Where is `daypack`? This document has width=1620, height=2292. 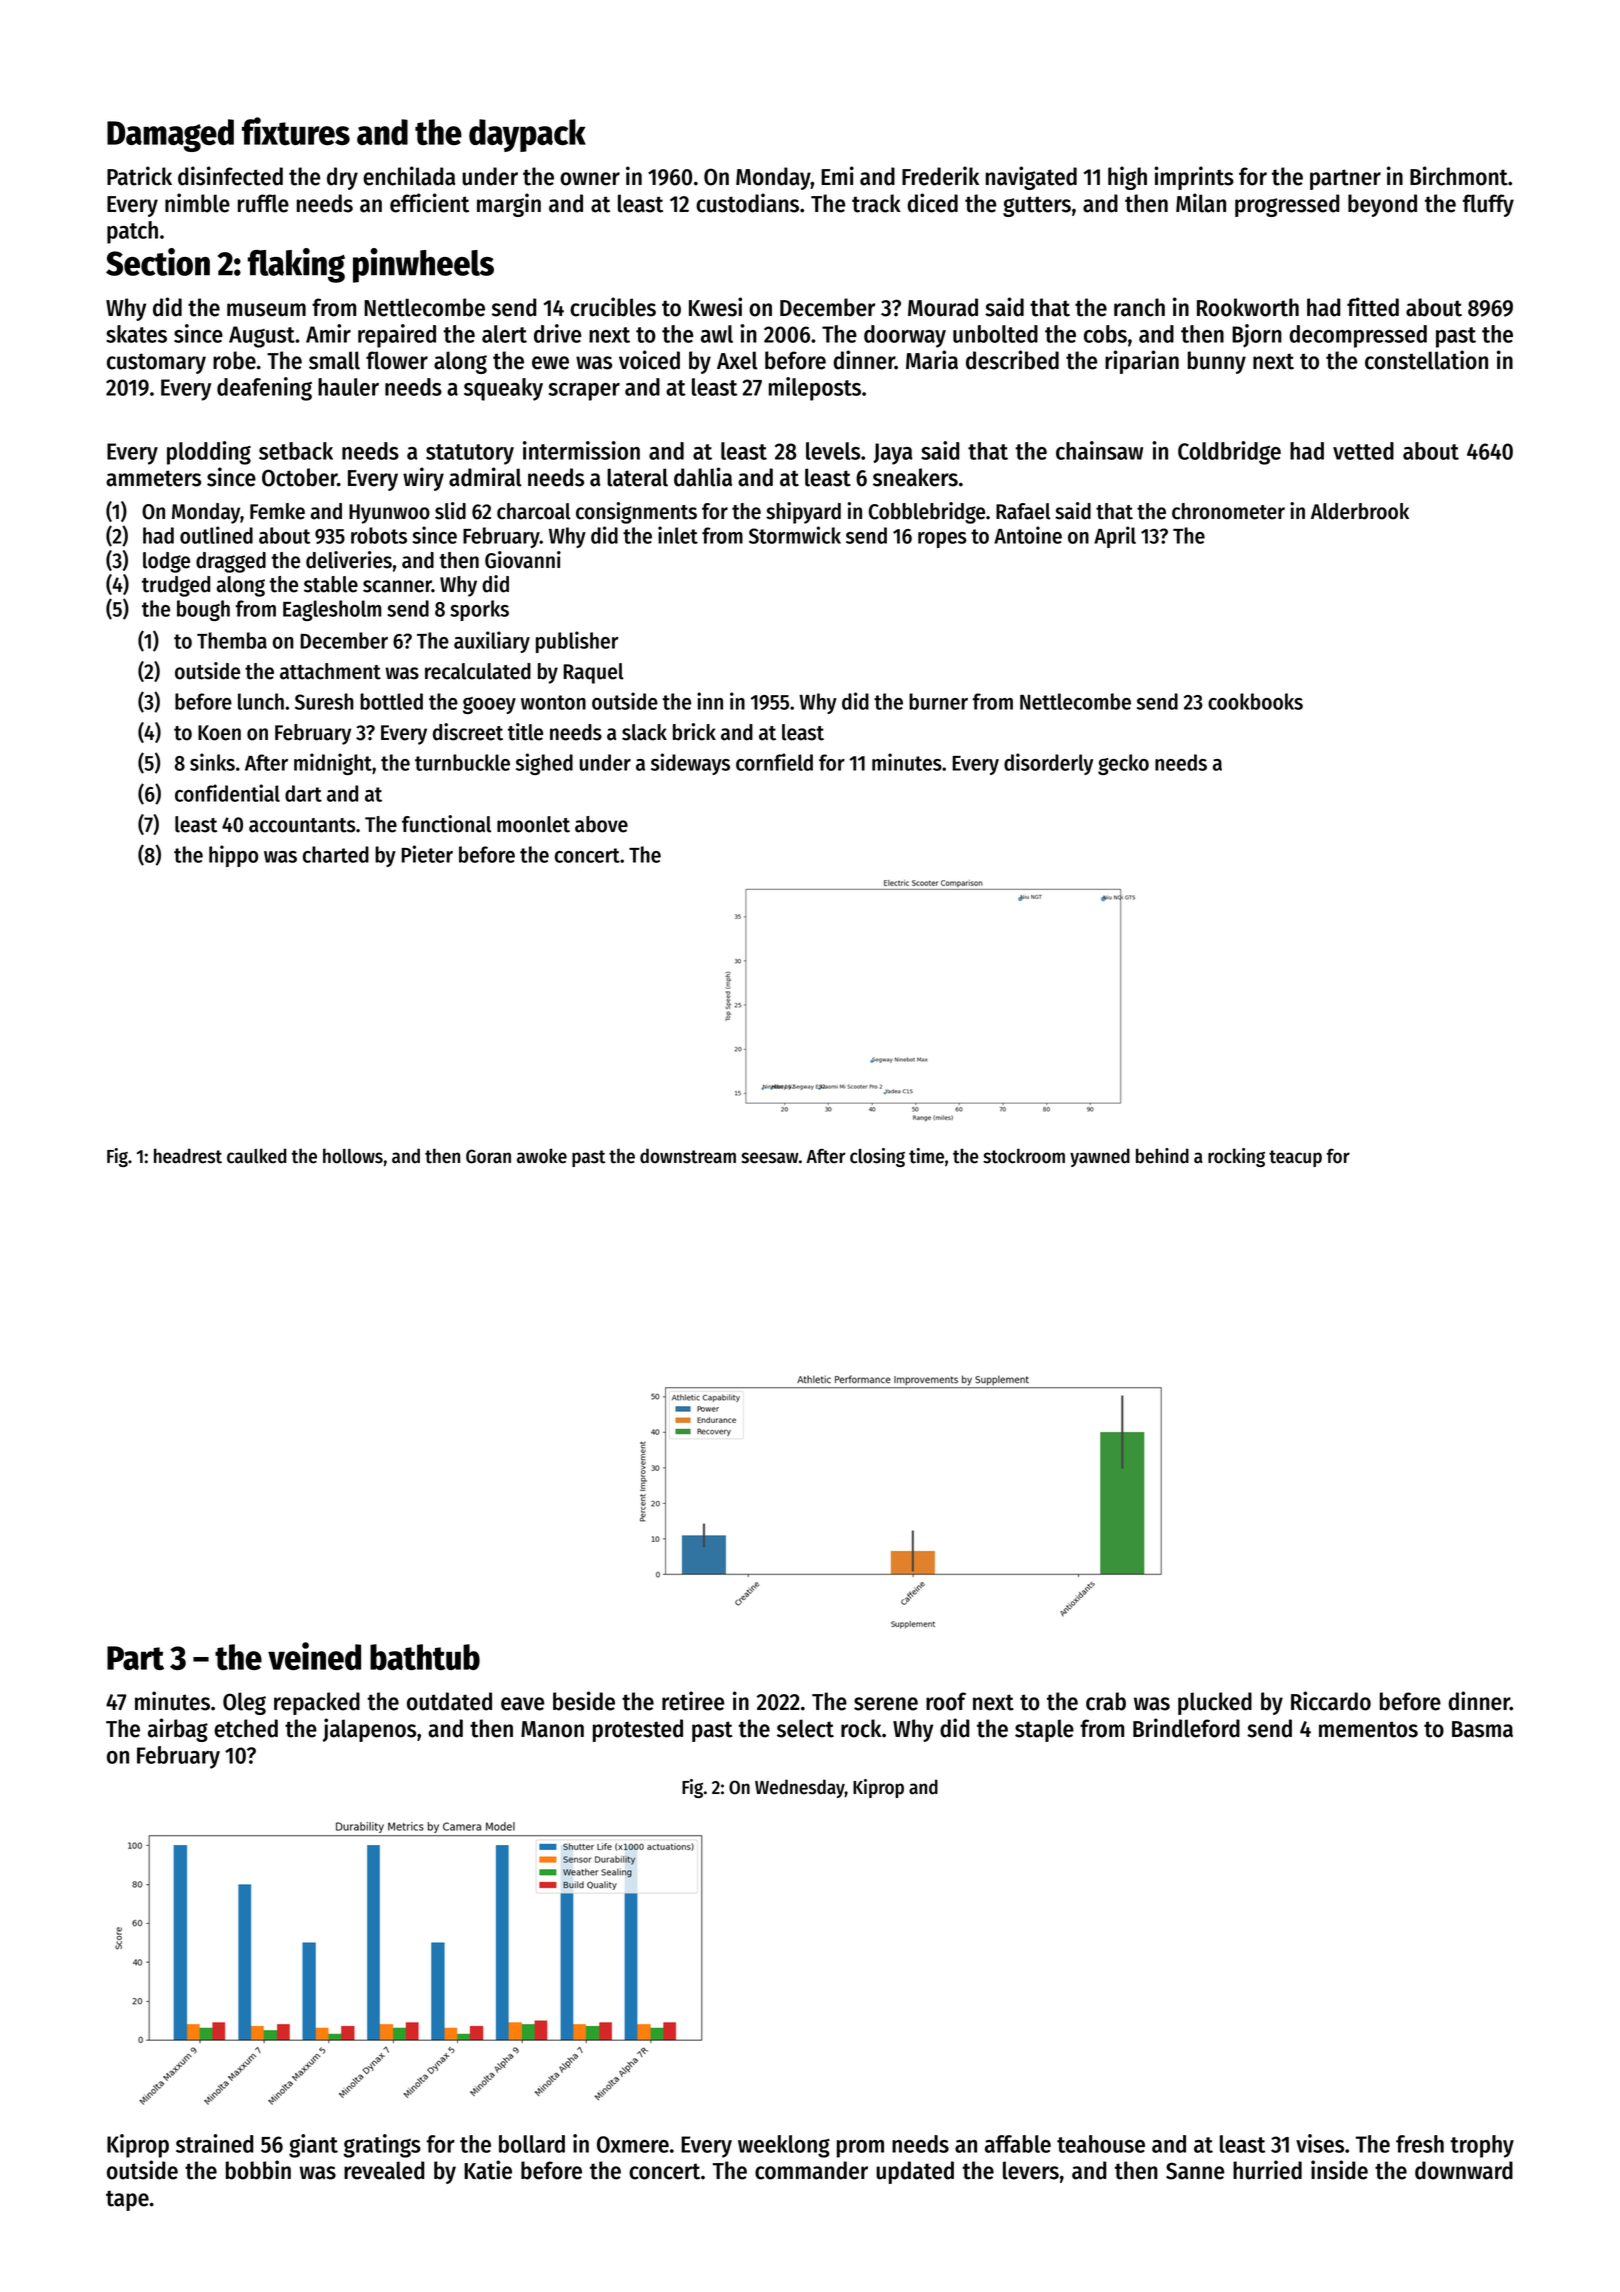
daypack is located at coordinates (527, 135).
